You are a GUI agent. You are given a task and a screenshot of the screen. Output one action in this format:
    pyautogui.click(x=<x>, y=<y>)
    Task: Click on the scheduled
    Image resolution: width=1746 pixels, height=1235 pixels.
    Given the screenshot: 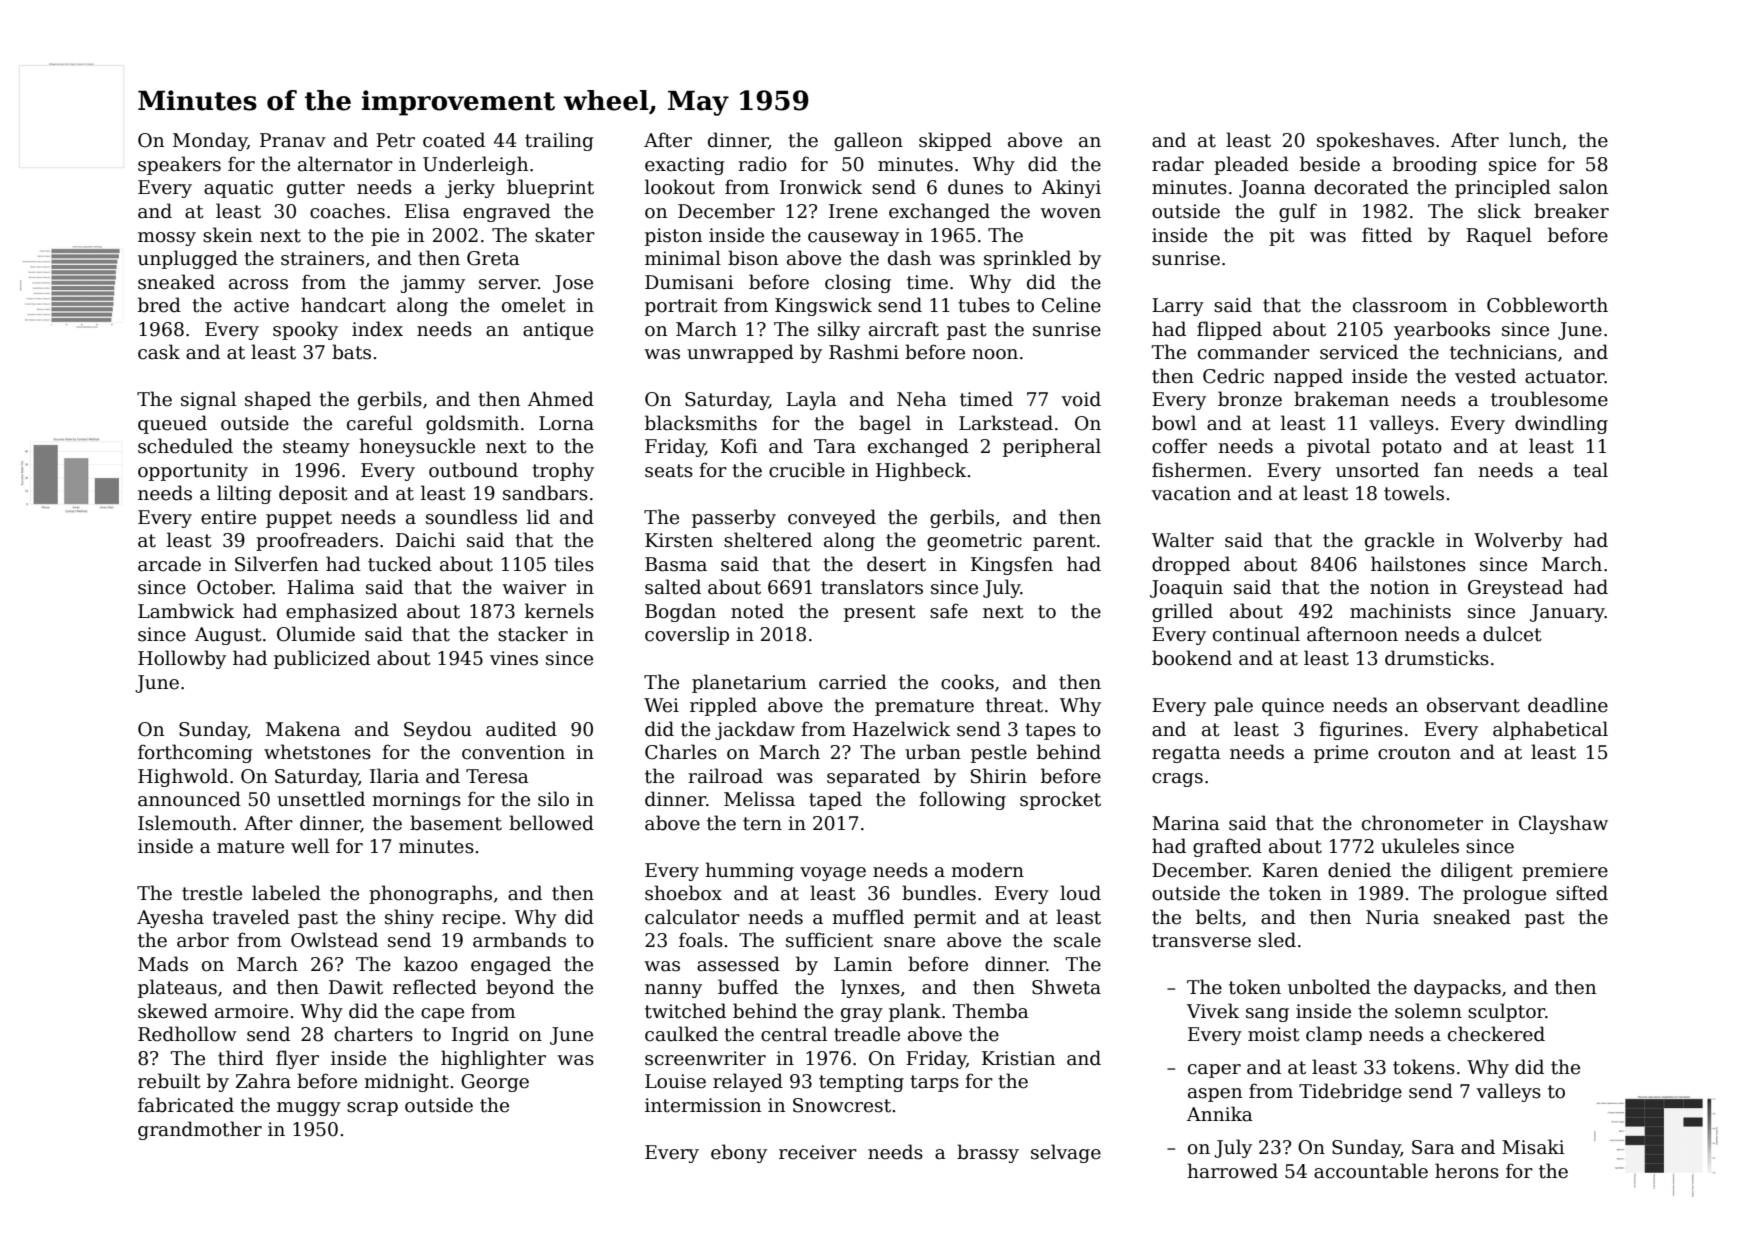 What is the action you would take?
    pyautogui.click(x=185, y=446)
